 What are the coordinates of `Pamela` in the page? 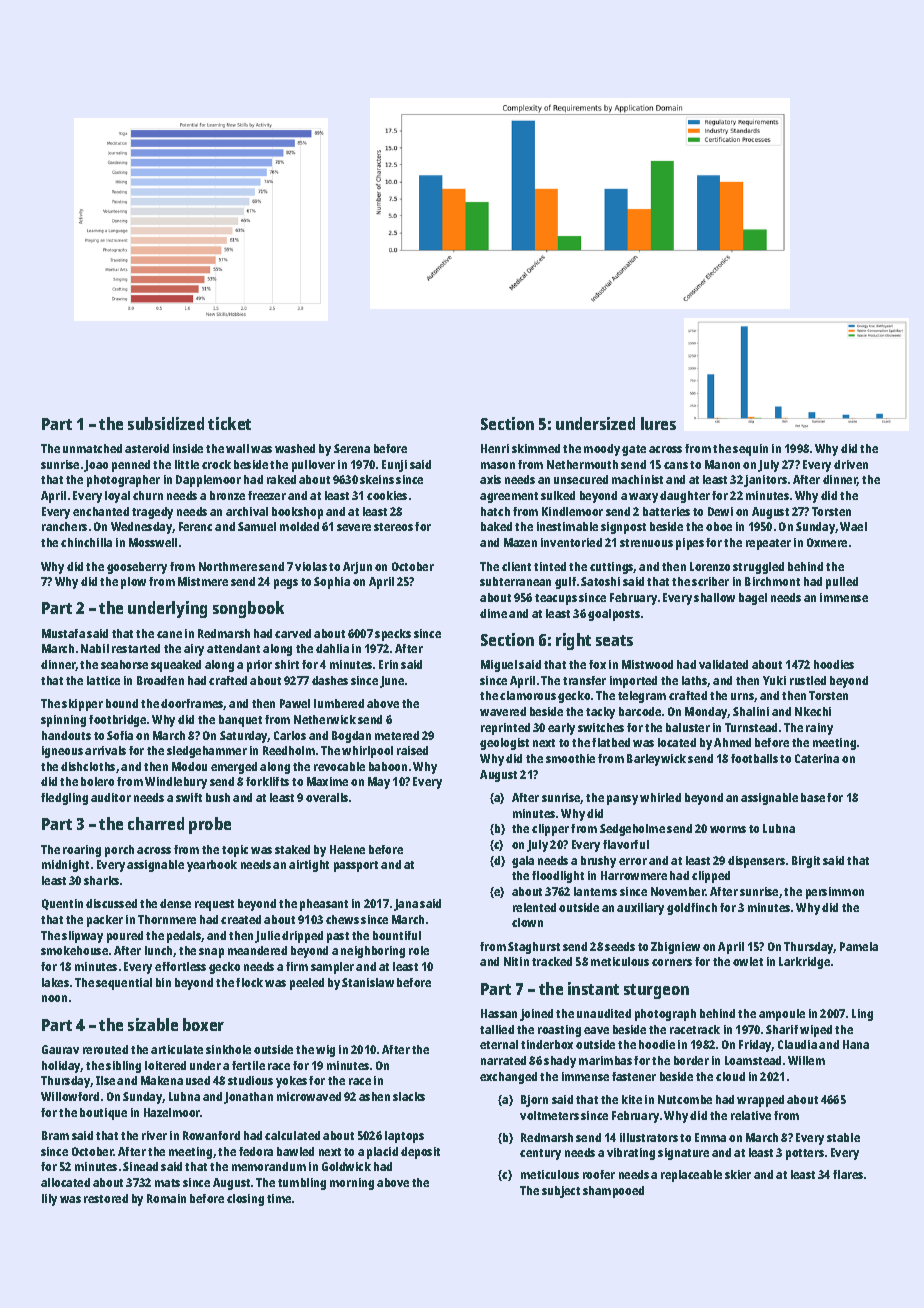 It's located at (859, 946).
